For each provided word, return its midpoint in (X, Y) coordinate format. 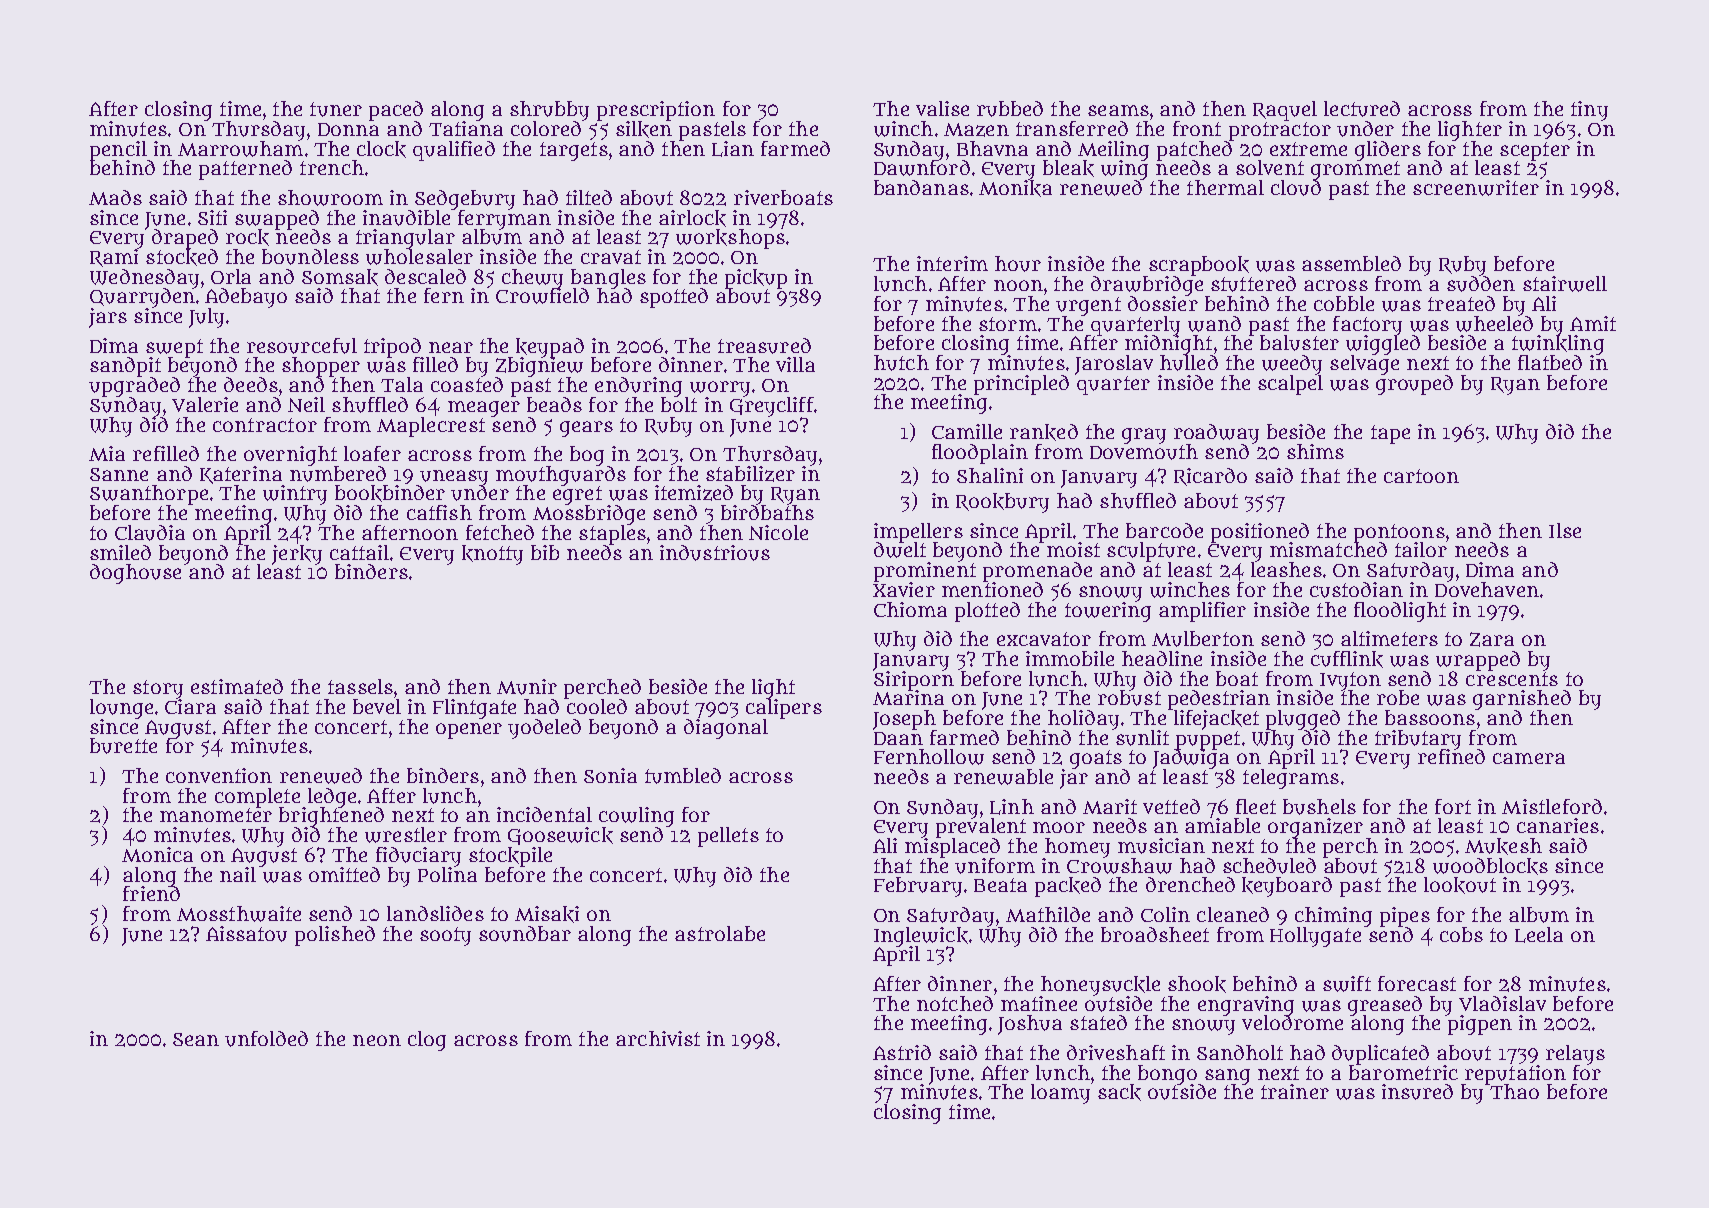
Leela (1539, 935)
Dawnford (922, 168)
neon (377, 1040)
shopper (321, 367)
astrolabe (720, 933)
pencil (118, 150)
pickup (756, 279)
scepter (1535, 151)
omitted (344, 874)
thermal (1225, 187)
